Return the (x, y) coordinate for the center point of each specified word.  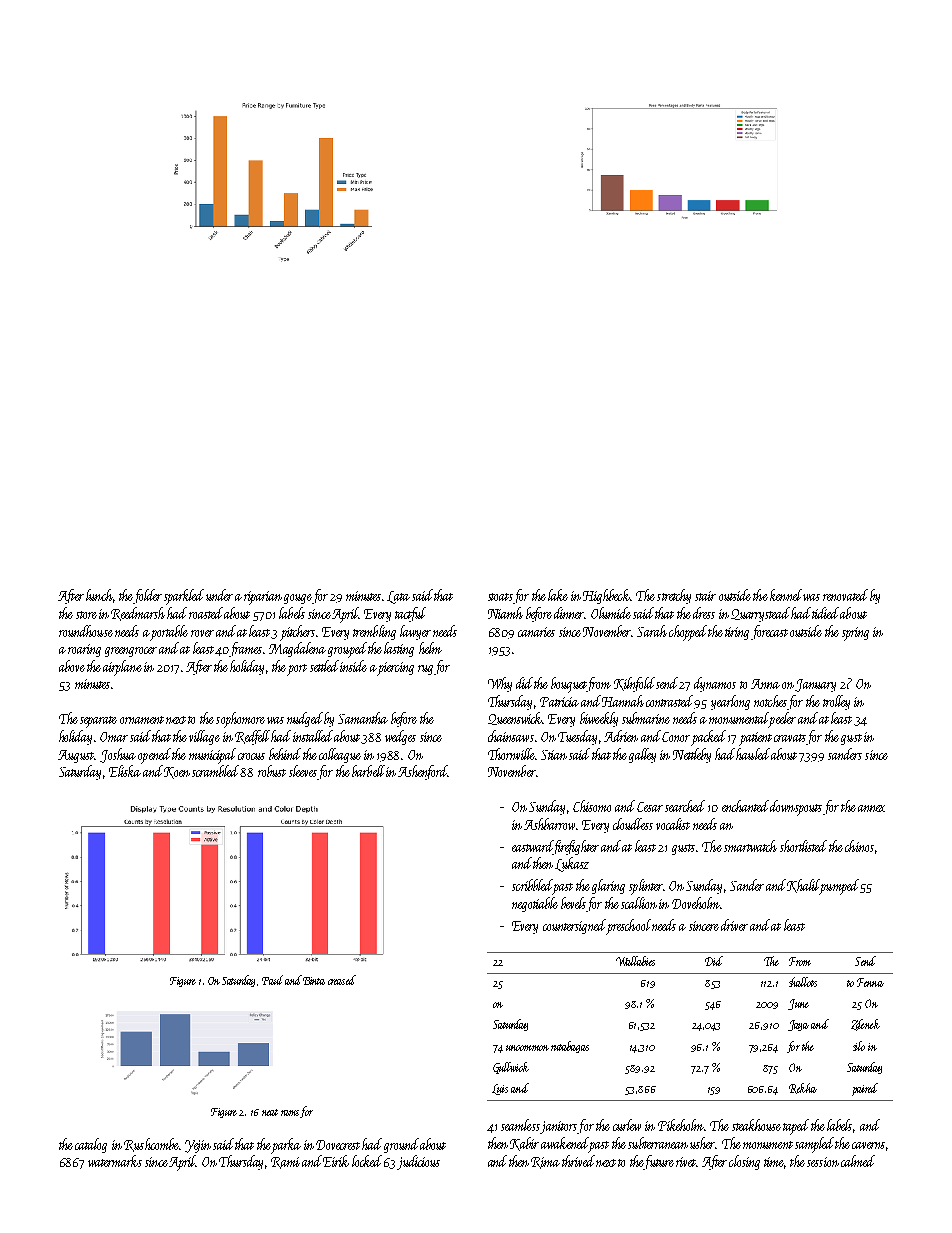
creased (342, 980)
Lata (398, 597)
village (204, 737)
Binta (314, 981)
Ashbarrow (549, 824)
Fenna (870, 982)
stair (705, 596)
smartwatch (750, 846)
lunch (99, 595)
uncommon (527, 1048)
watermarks (115, 1161)
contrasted (669, 701)
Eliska (125, 771)
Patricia (559, 702)
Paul (272, 980)
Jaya (798, 1025)
